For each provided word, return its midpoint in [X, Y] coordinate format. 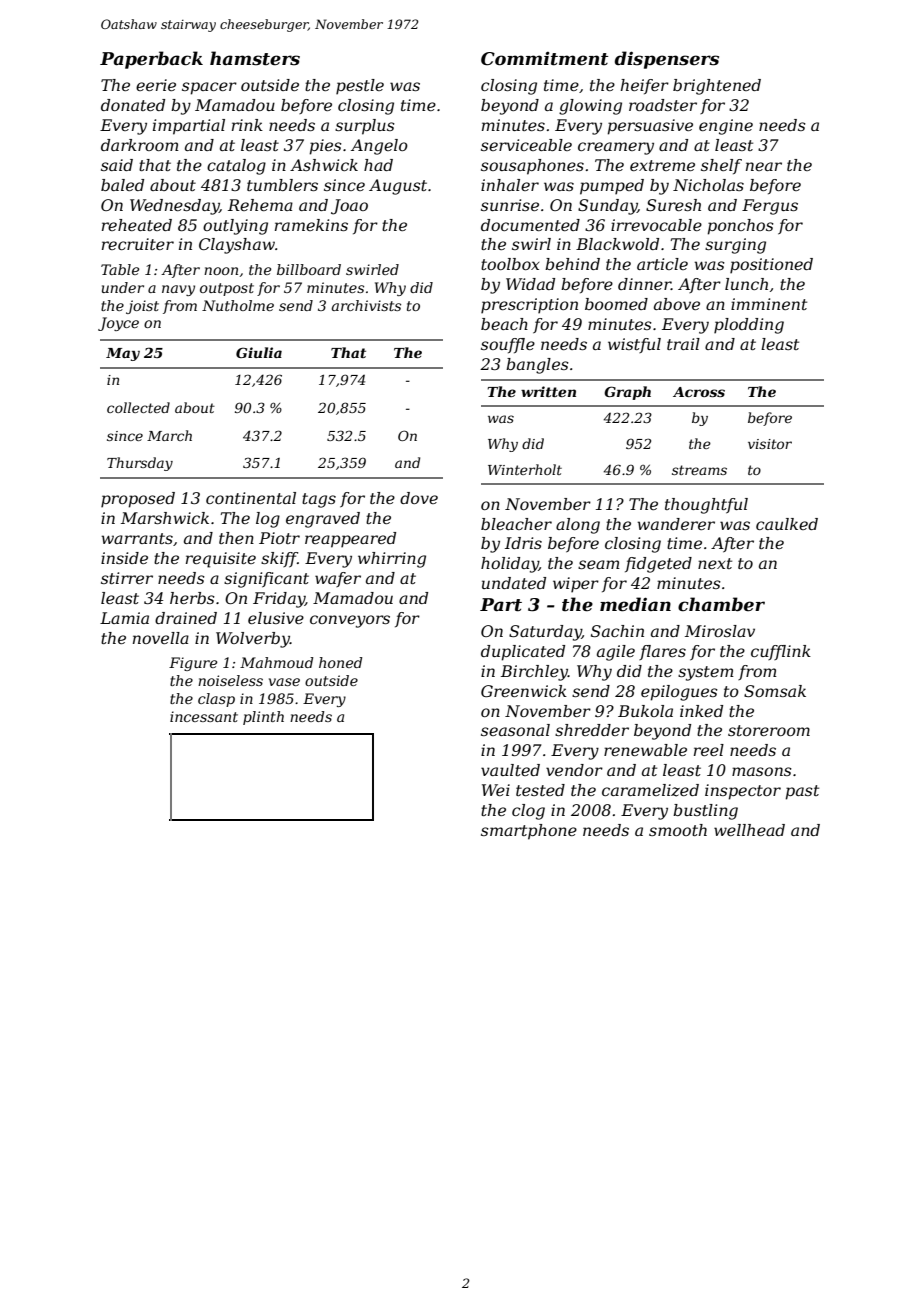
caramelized [650, 790]
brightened [717, 87]
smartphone [529, 832]
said [117, 165]
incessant [204, 716]
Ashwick [324, 165]
